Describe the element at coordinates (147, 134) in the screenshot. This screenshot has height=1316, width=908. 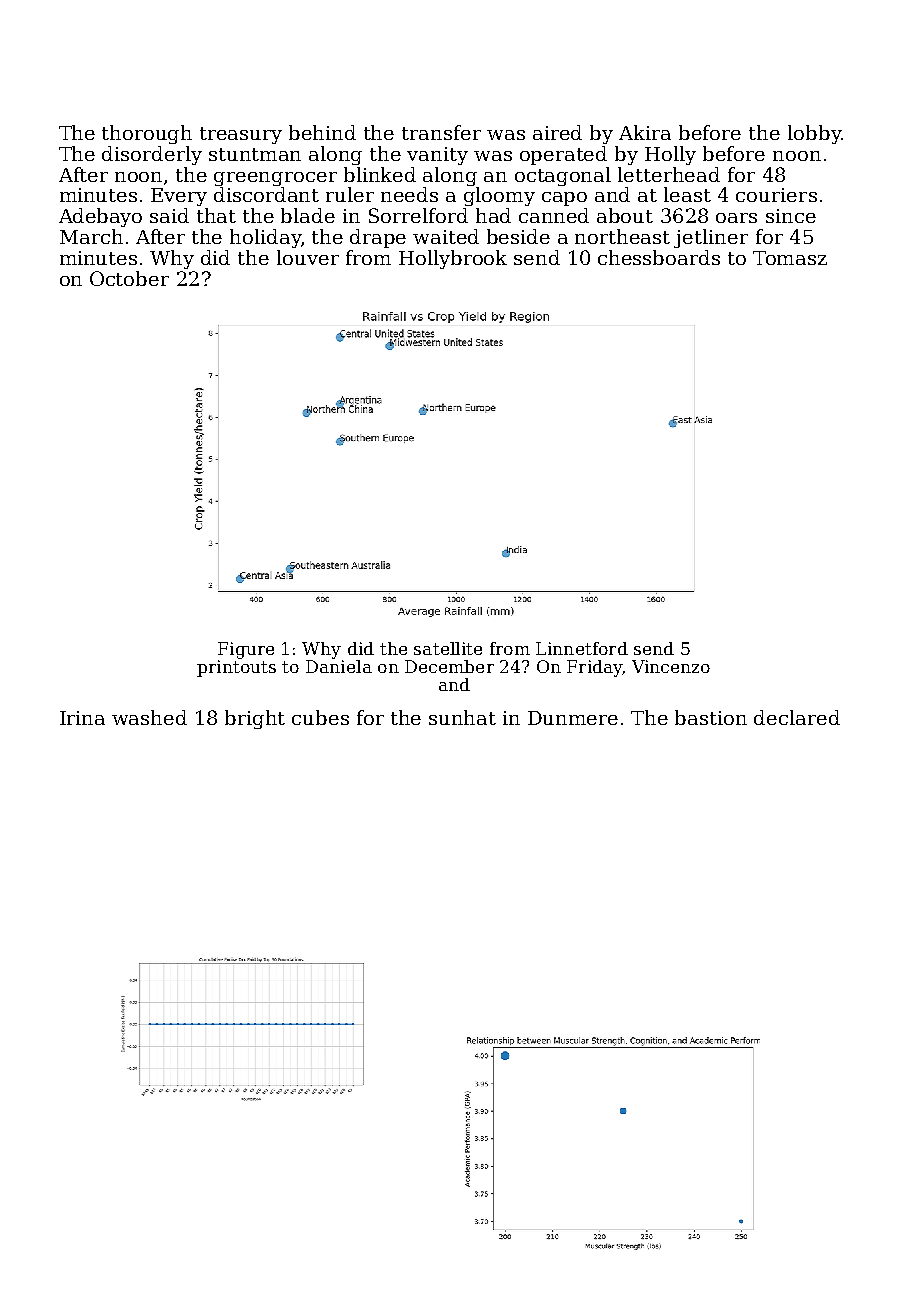
I see `thorough` at that location.
